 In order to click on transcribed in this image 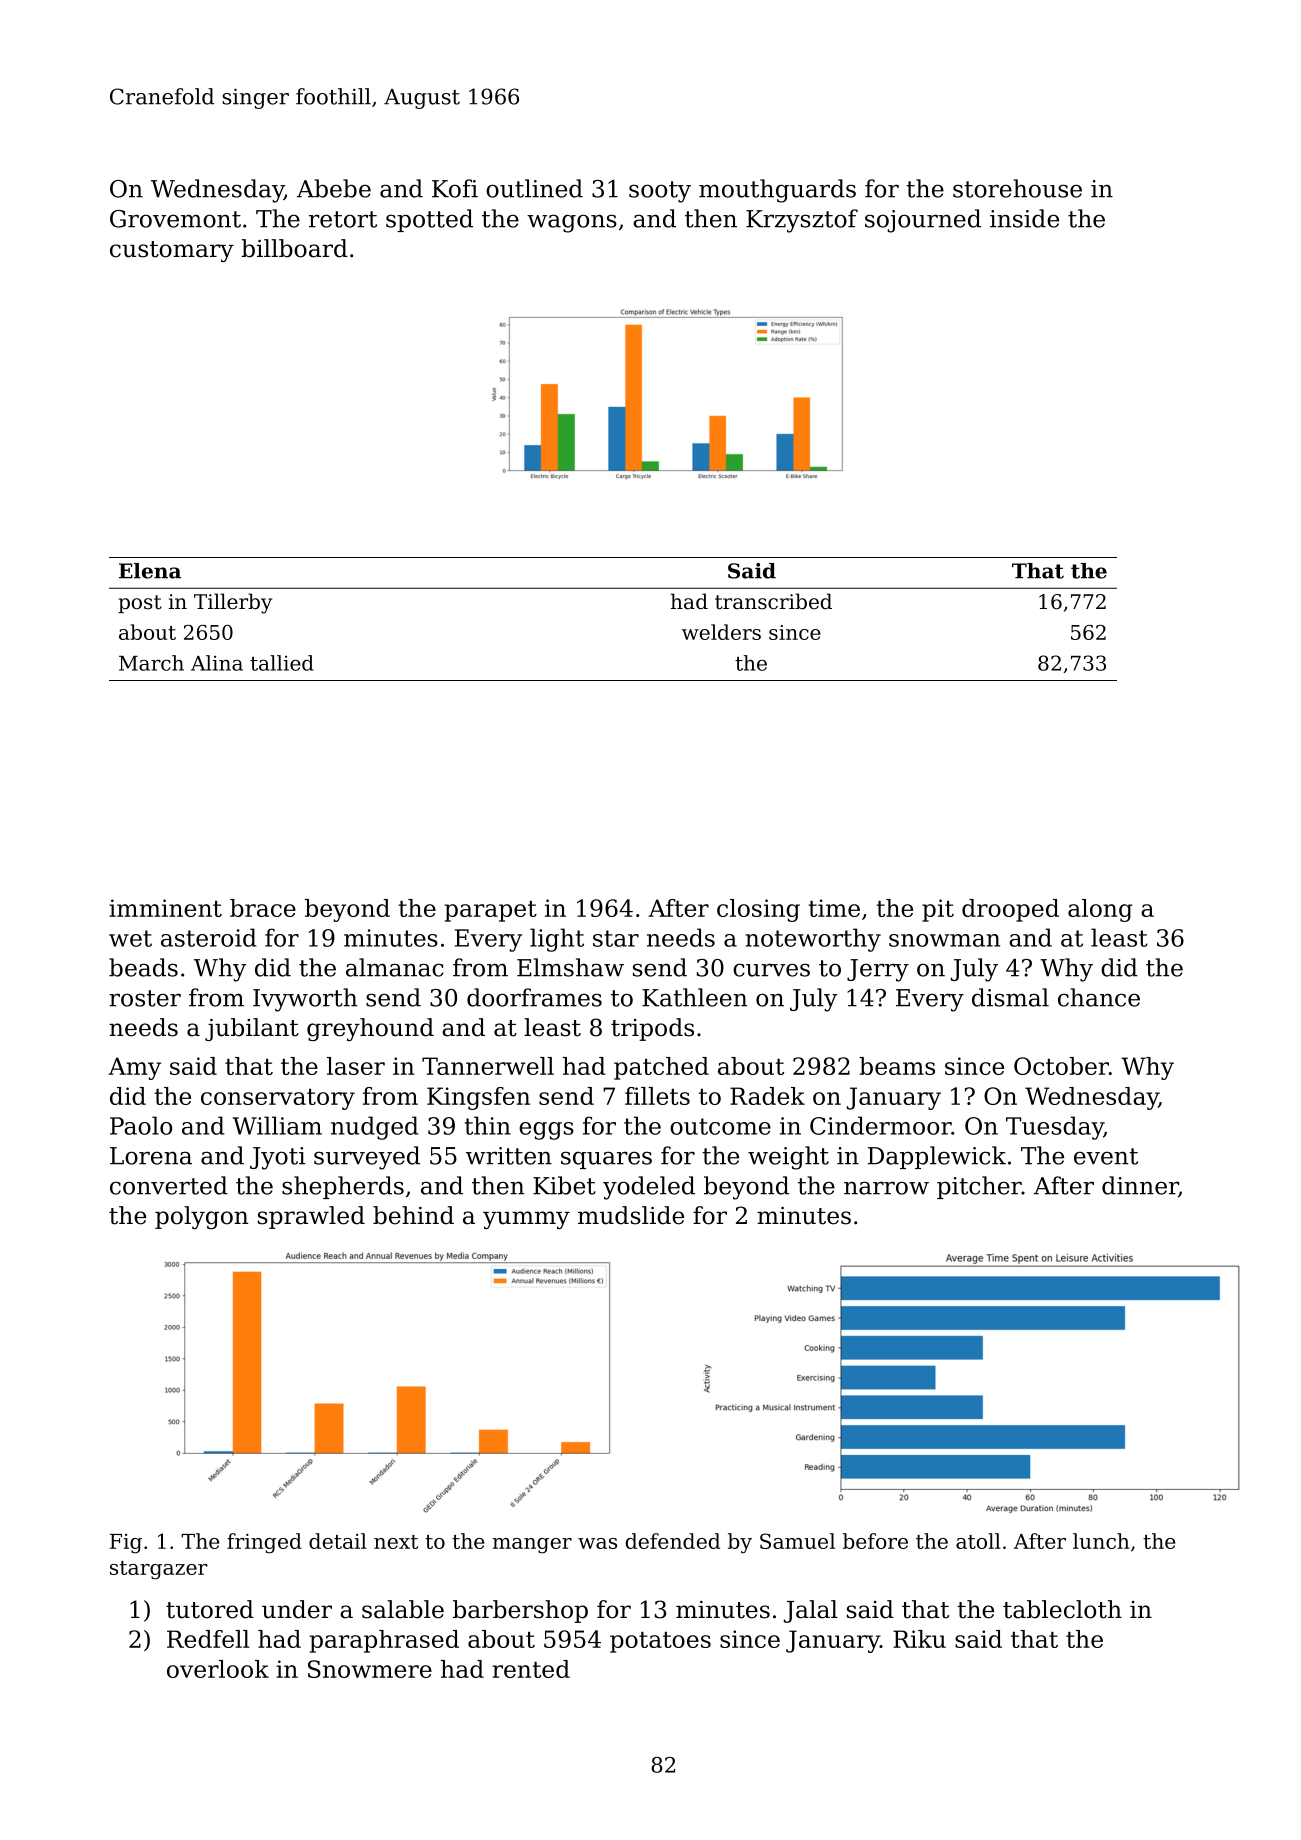, I will do `click(773, 601)`.
